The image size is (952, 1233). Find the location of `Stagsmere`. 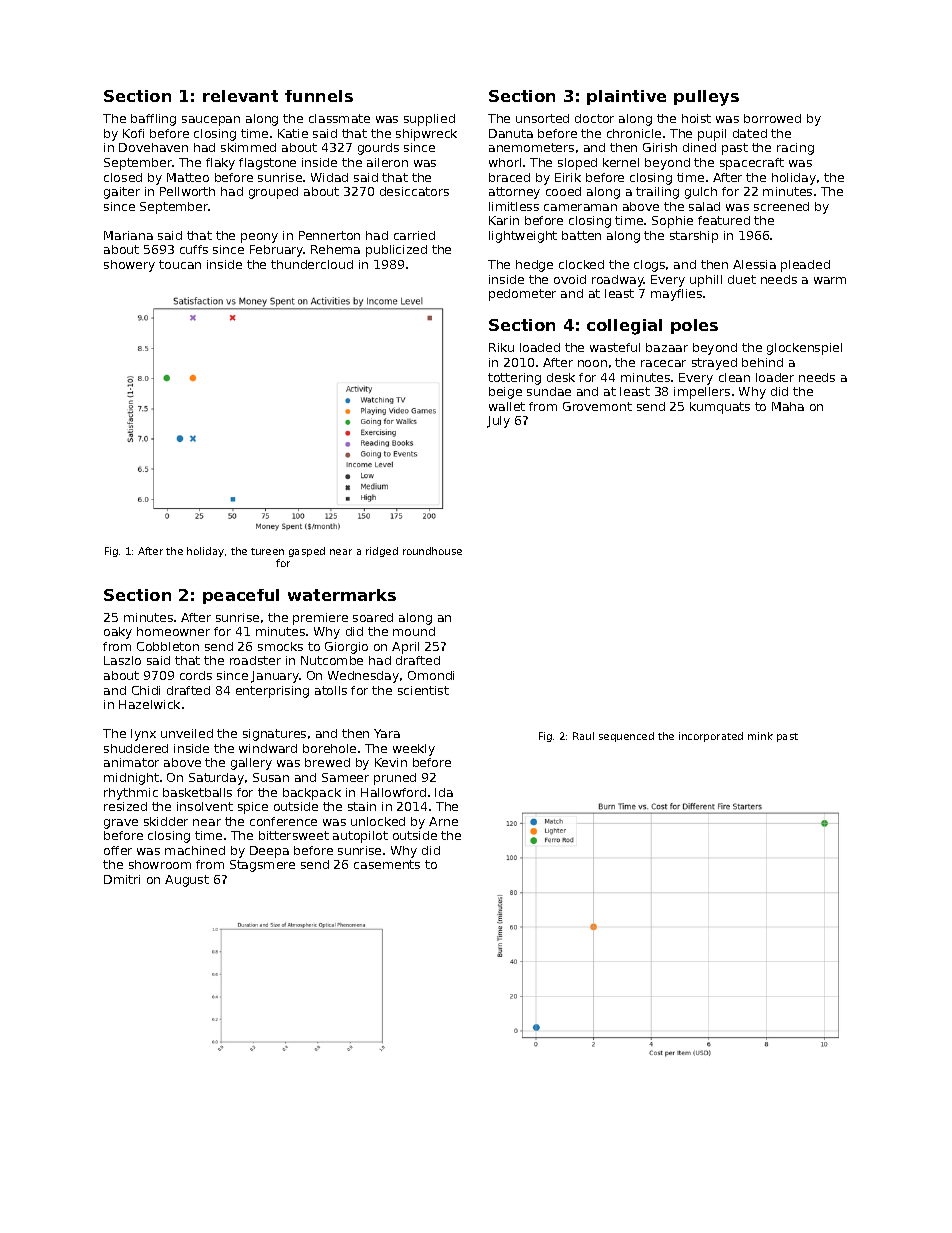

Stagsmere is located at coordinates (262, 866).
